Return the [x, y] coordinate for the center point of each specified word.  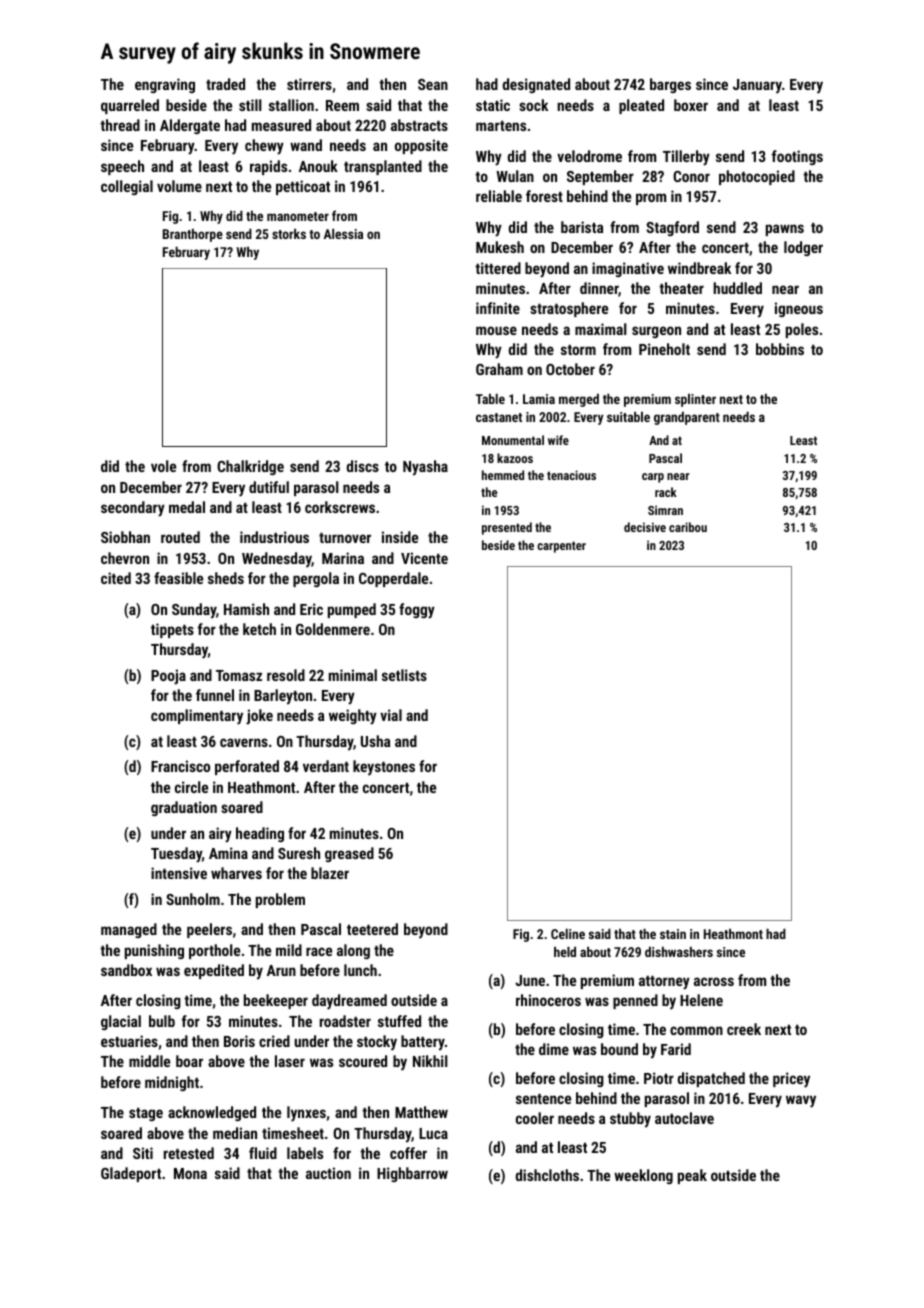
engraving [165, 85]
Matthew [421, 1112]
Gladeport [131, 1174]
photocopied [757, 177]
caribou [688, 527]
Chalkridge [250, 467]
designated [536, 85]
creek [744, 1029]
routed [180, 537]
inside [400, 537]
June [530, 980]
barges [670, 85]
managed [129, 930]
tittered [498, 268]
